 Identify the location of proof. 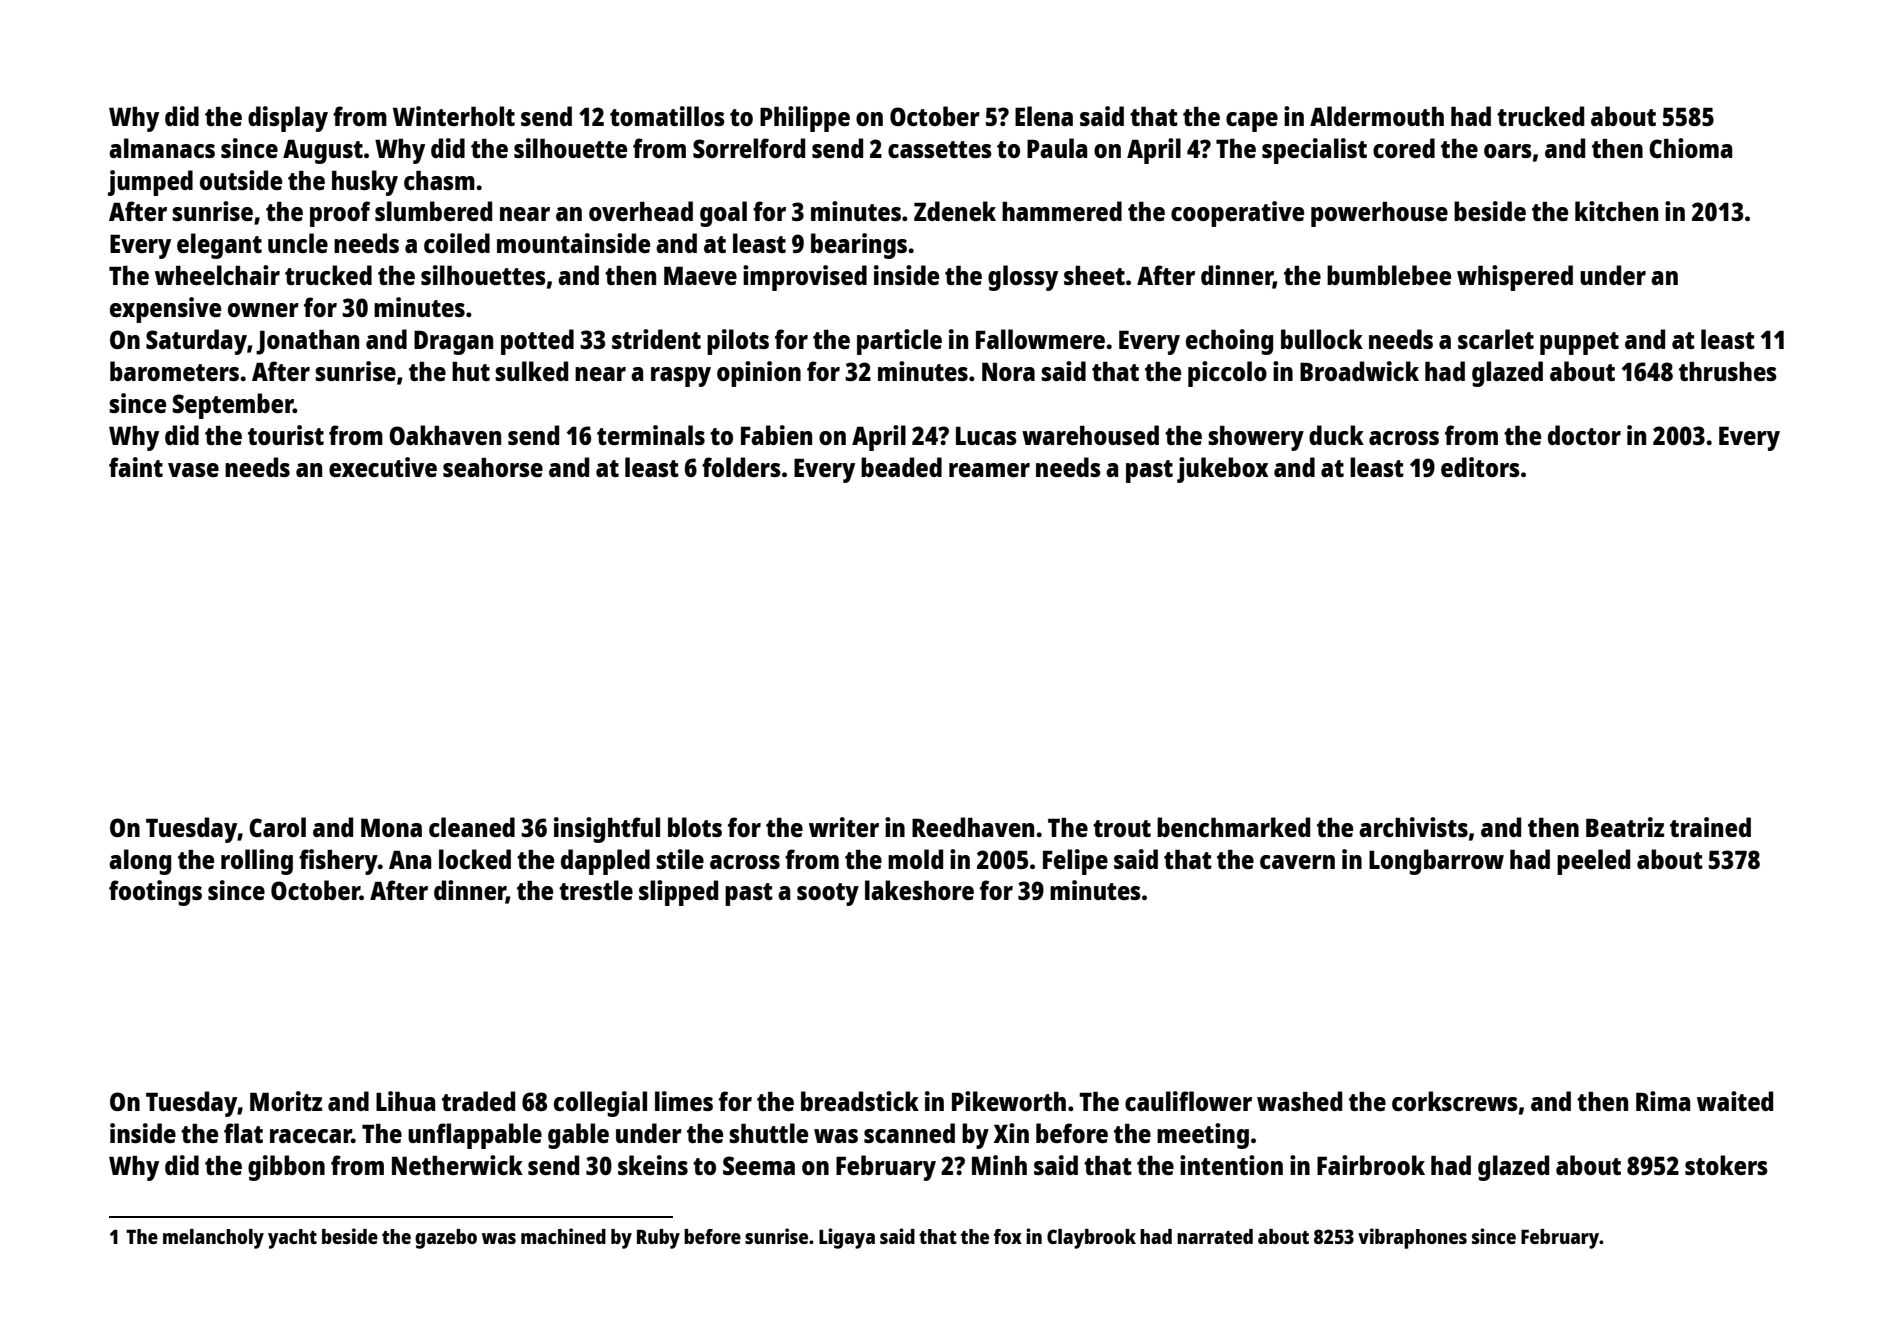
(340, 214).
